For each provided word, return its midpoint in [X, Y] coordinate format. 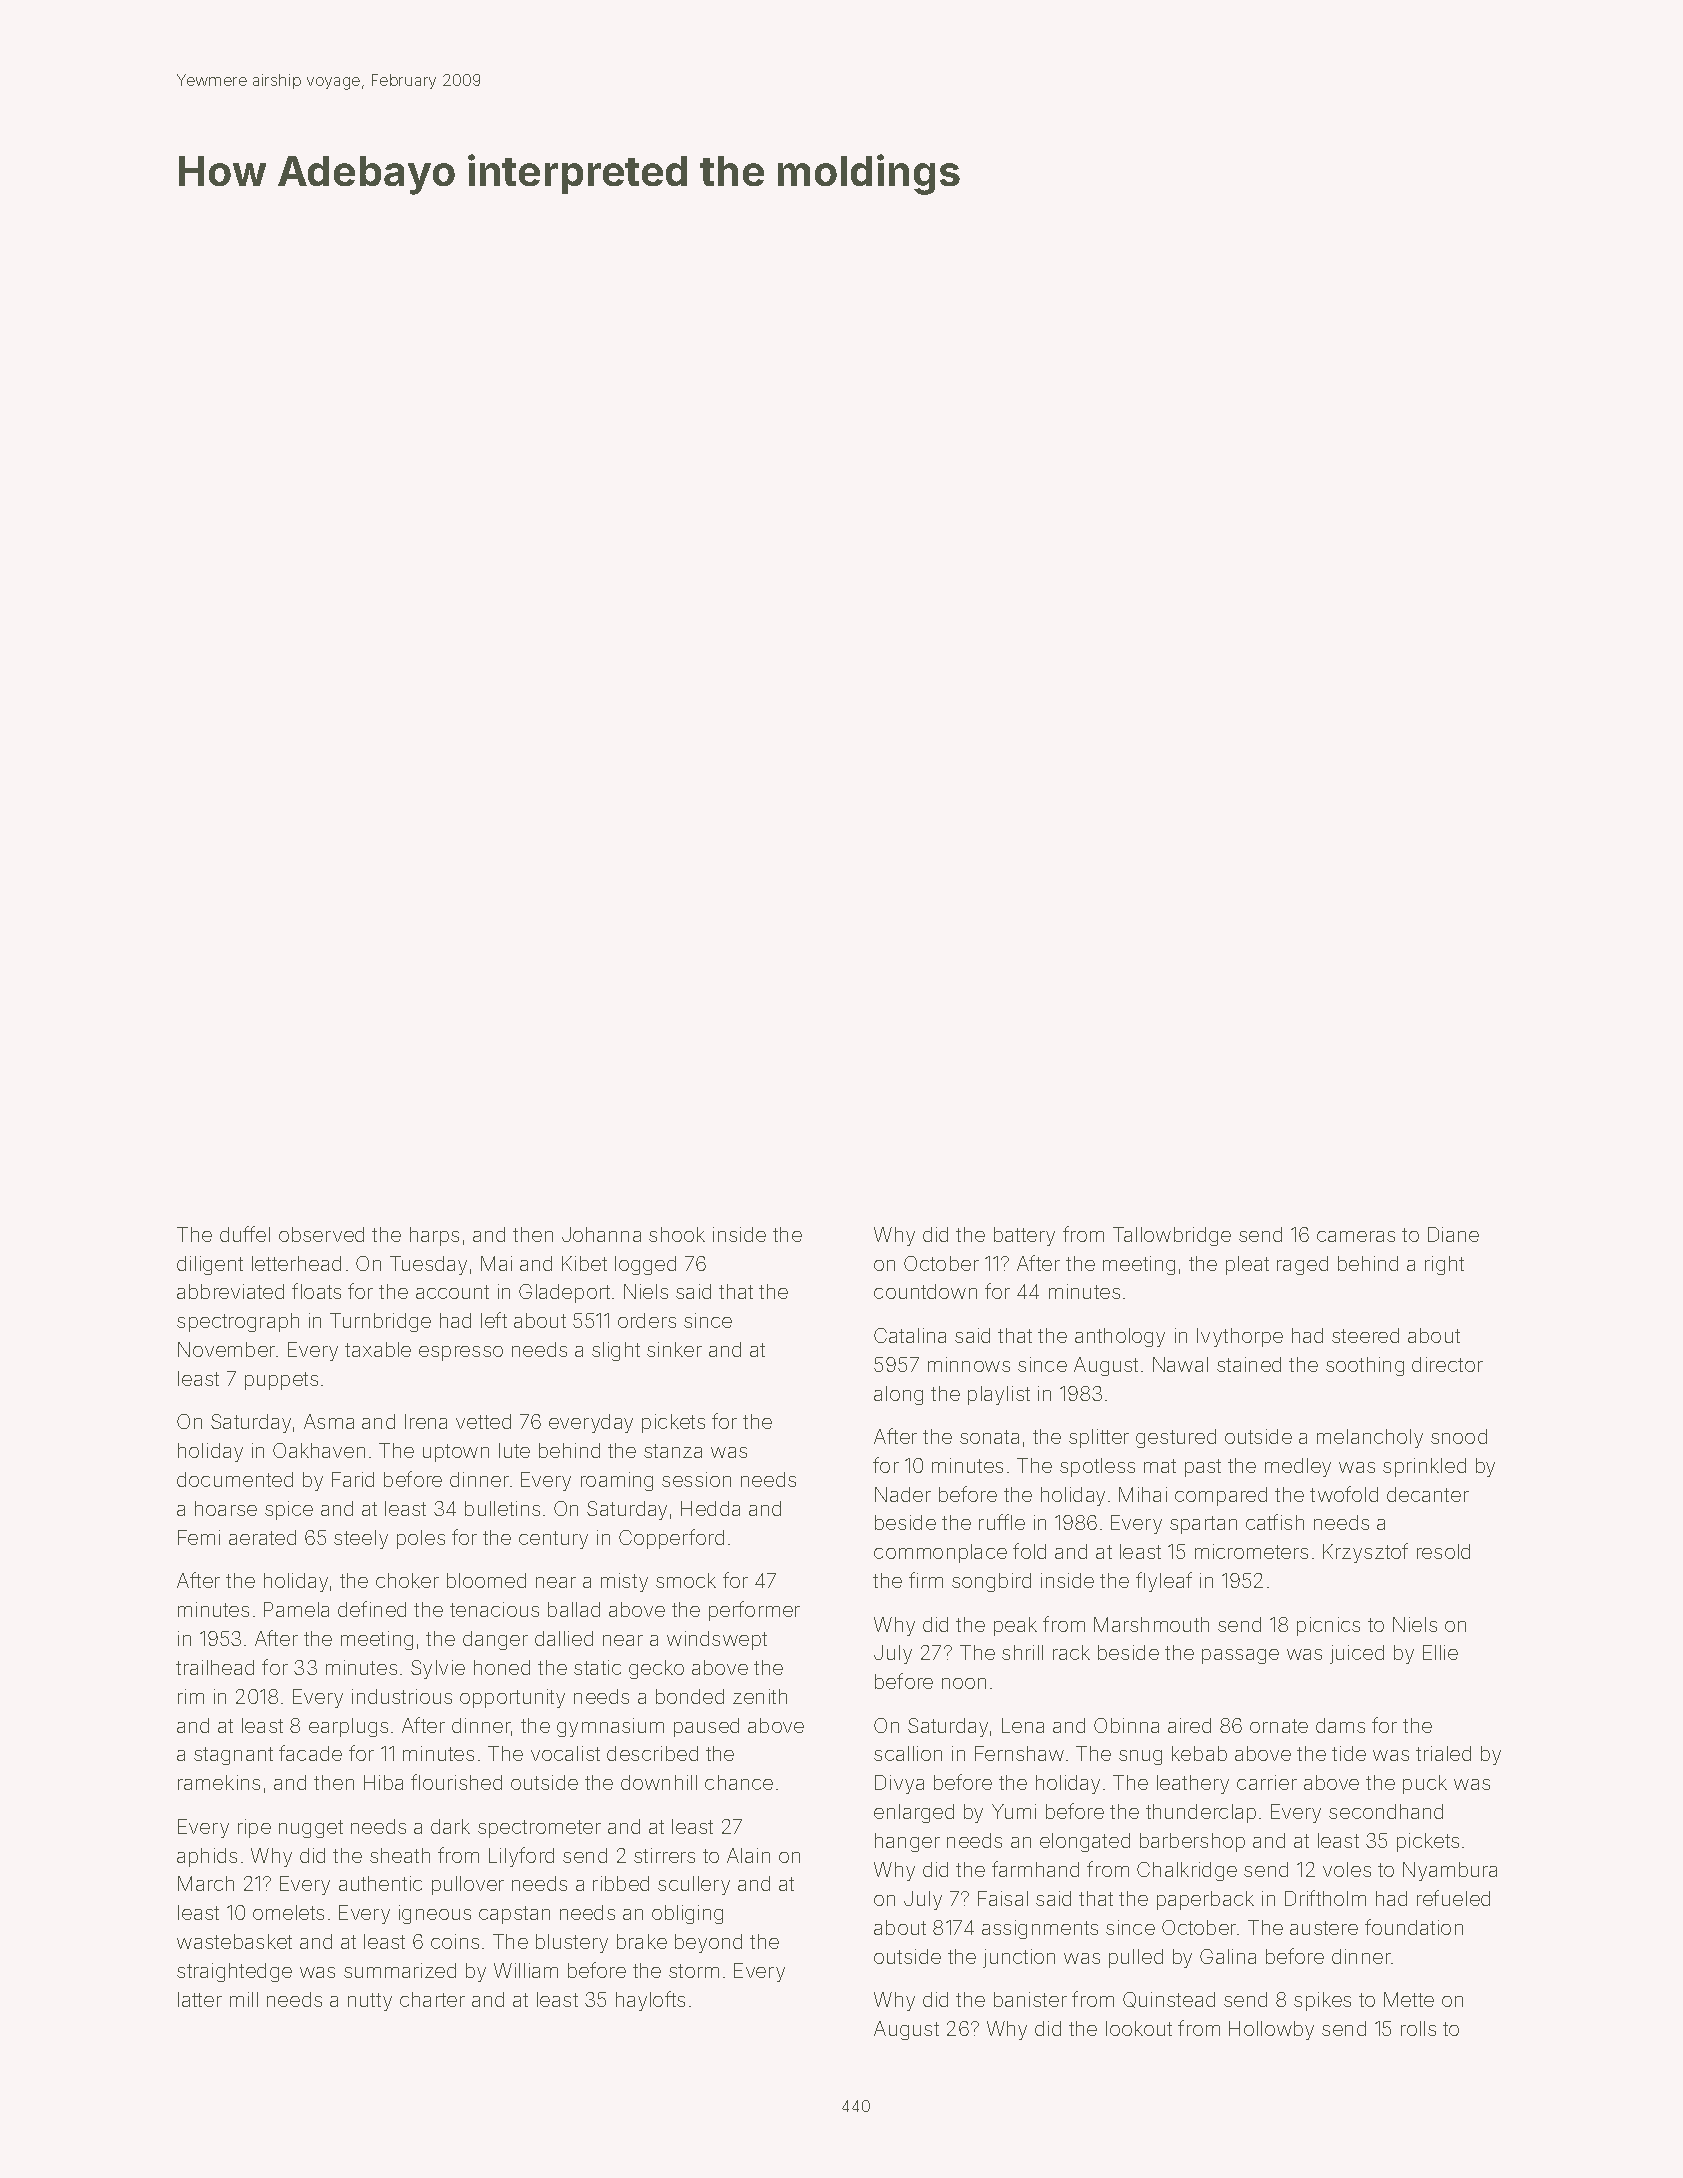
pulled [1136, 1958]
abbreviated [230, 1291]
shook [677, 1234]
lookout [1139, 2028]
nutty [370, 2002]
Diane [1453, 1234]
